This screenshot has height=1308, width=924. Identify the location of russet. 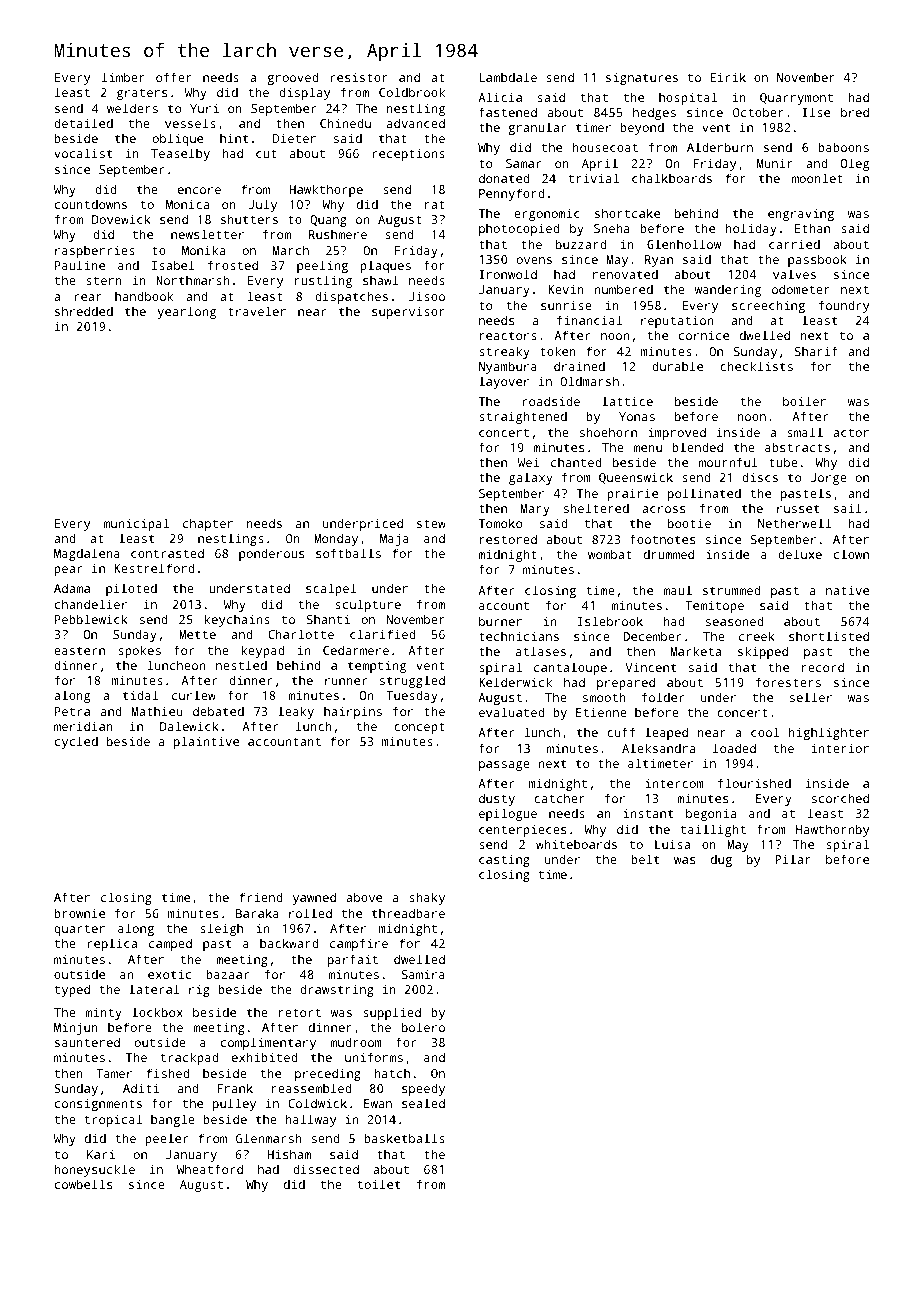
(798, 508).
